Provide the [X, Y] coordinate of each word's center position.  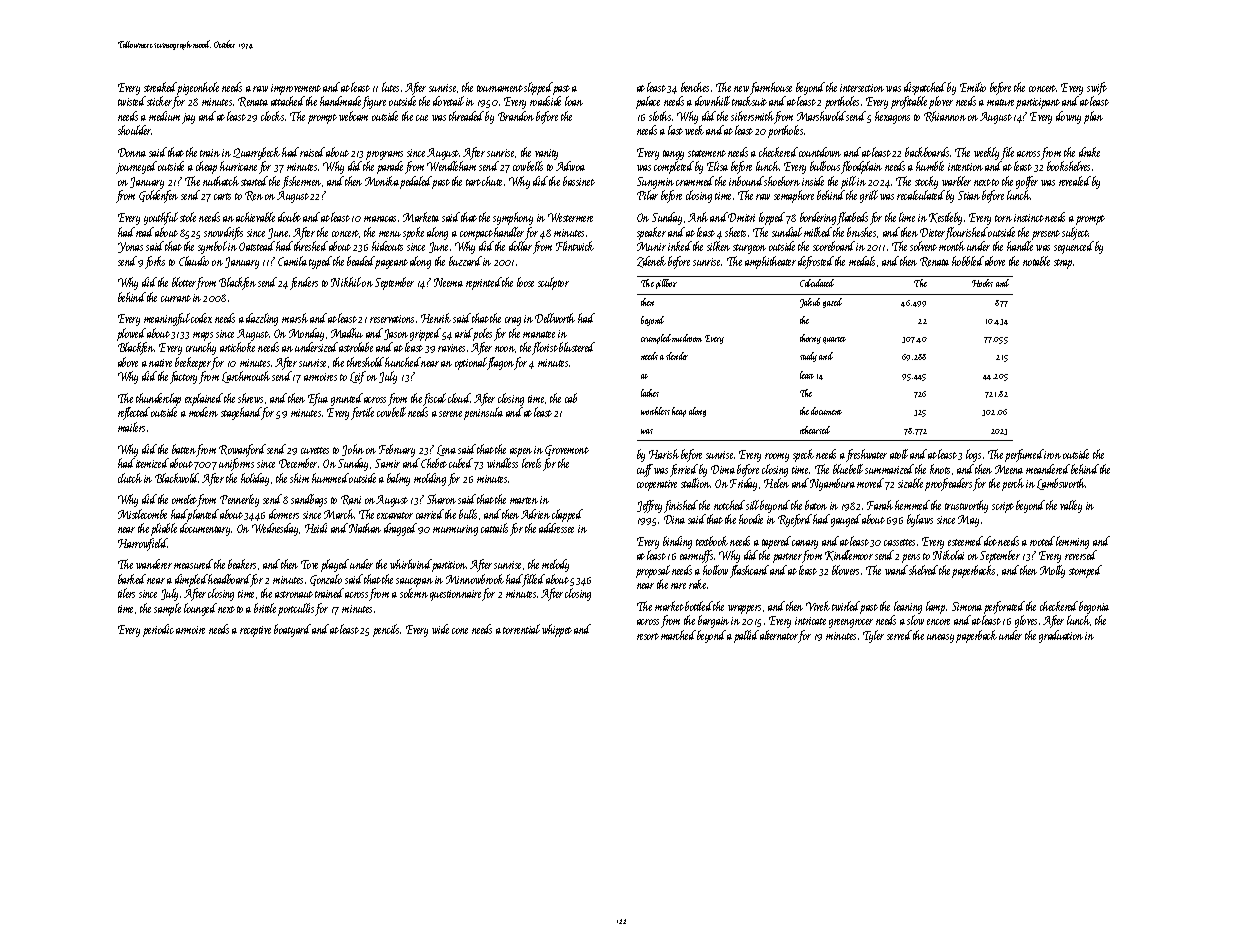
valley [1071, 506]
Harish [664, 454]
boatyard [292, 630]
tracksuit [749, 101]
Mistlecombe [142, 514]
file [1007, 153]
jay [188, 118]
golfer [1027, 182]
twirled [846, 606]
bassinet [579, 181]
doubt [289, 217]
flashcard [749, 571]
